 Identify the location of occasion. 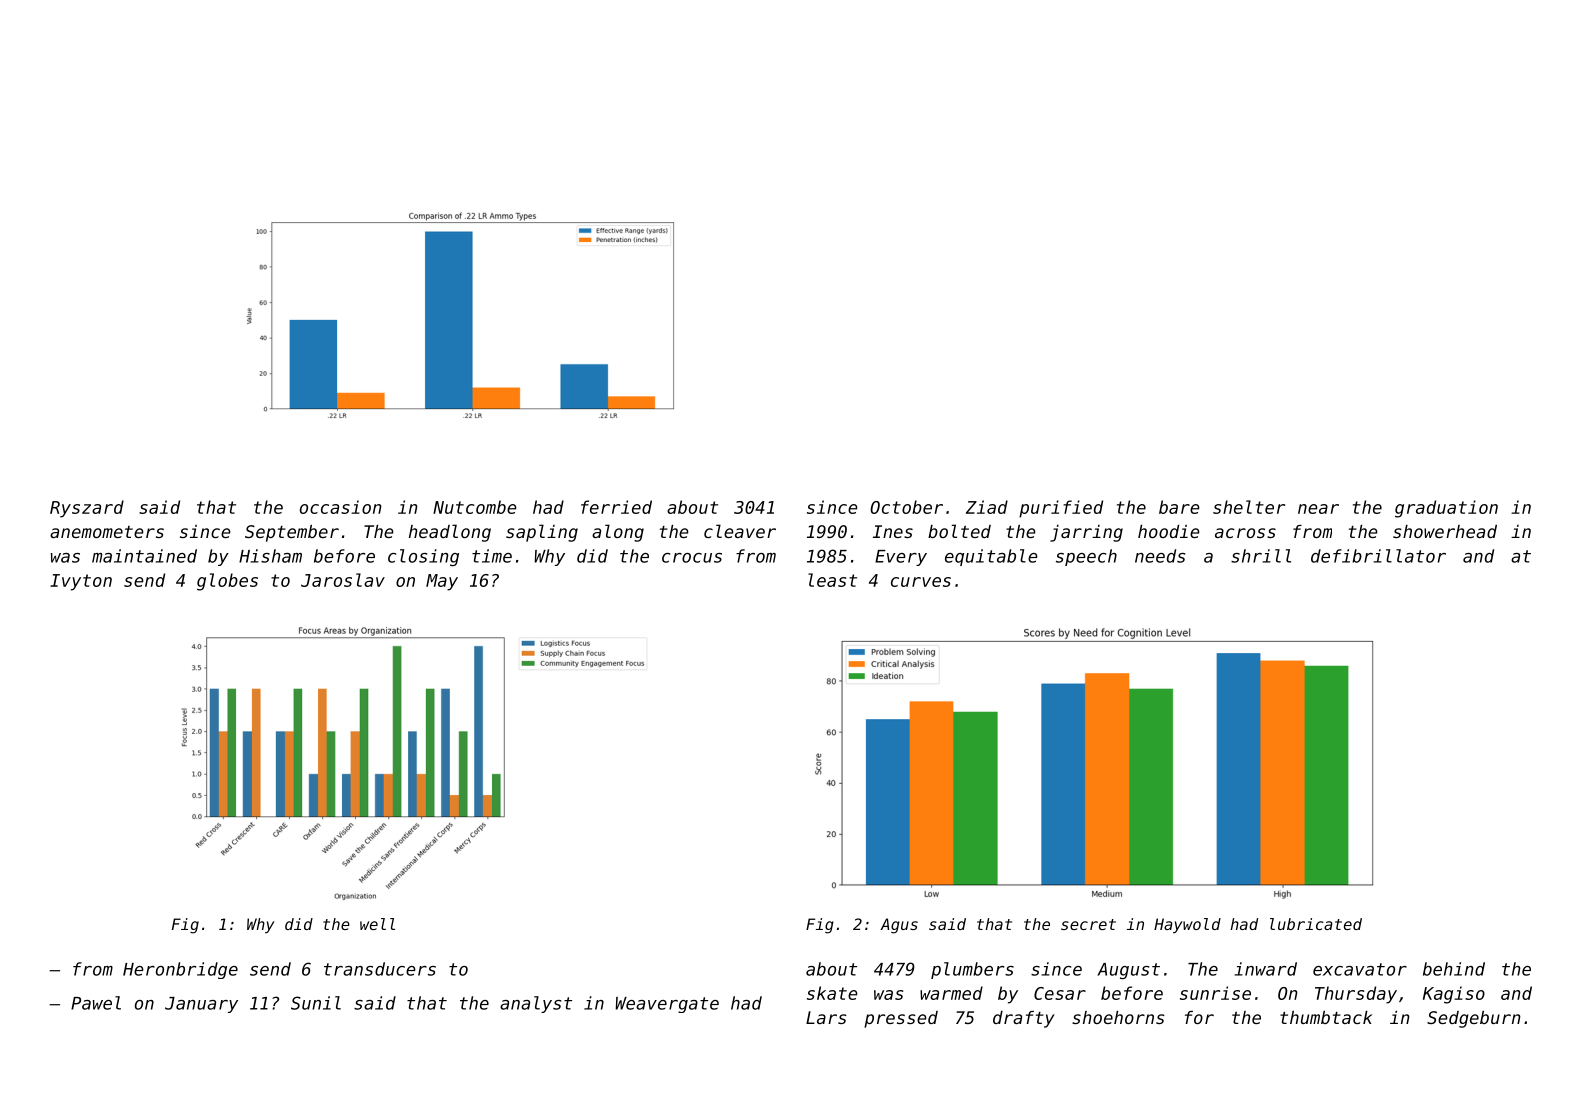
(341, 507).
